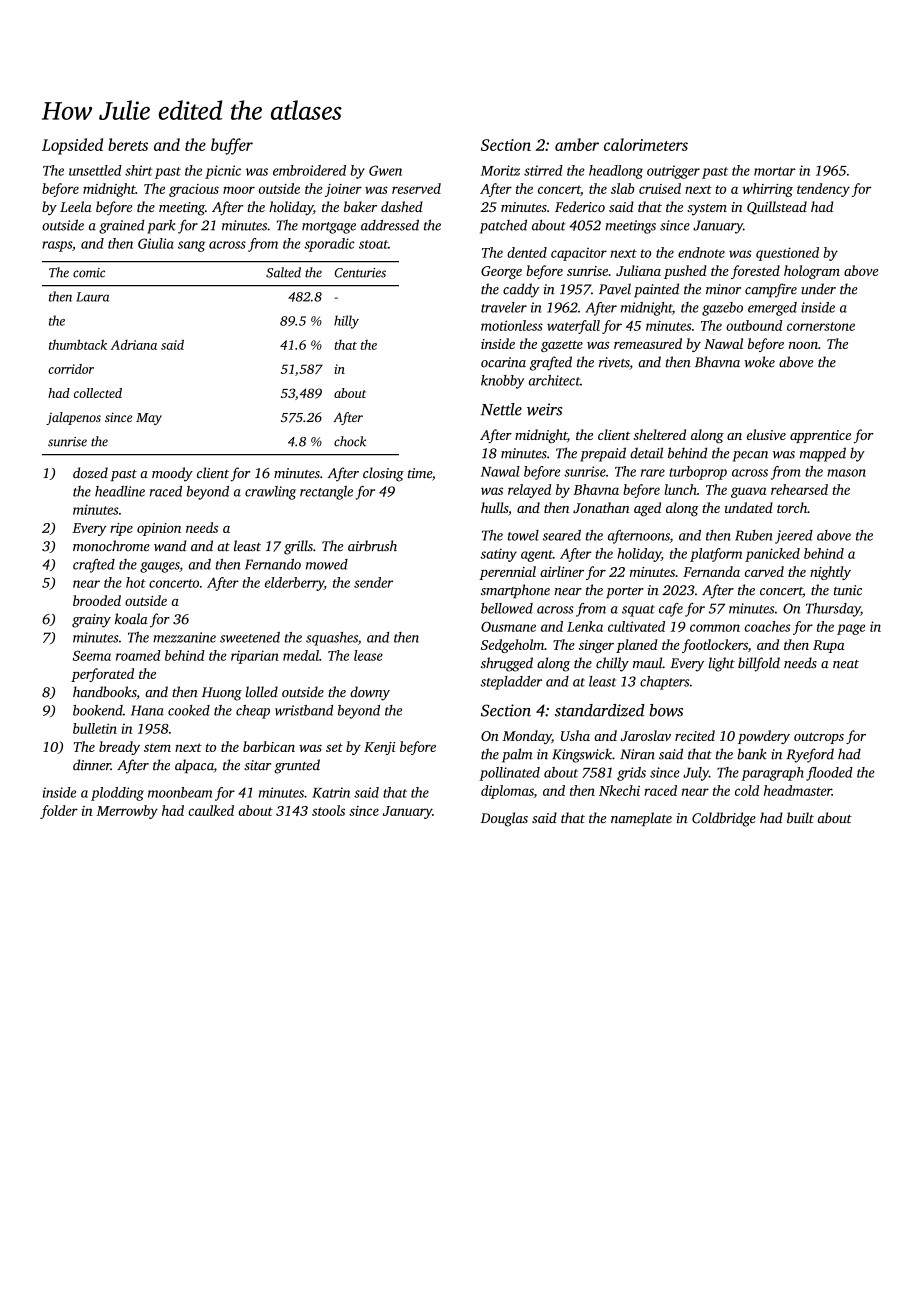 The width and height of the screenshot is (924, 1308). What do you see at coordinates (494, 507) in the screenshot?
I see `hulls` at bounding box center [494, 507].
